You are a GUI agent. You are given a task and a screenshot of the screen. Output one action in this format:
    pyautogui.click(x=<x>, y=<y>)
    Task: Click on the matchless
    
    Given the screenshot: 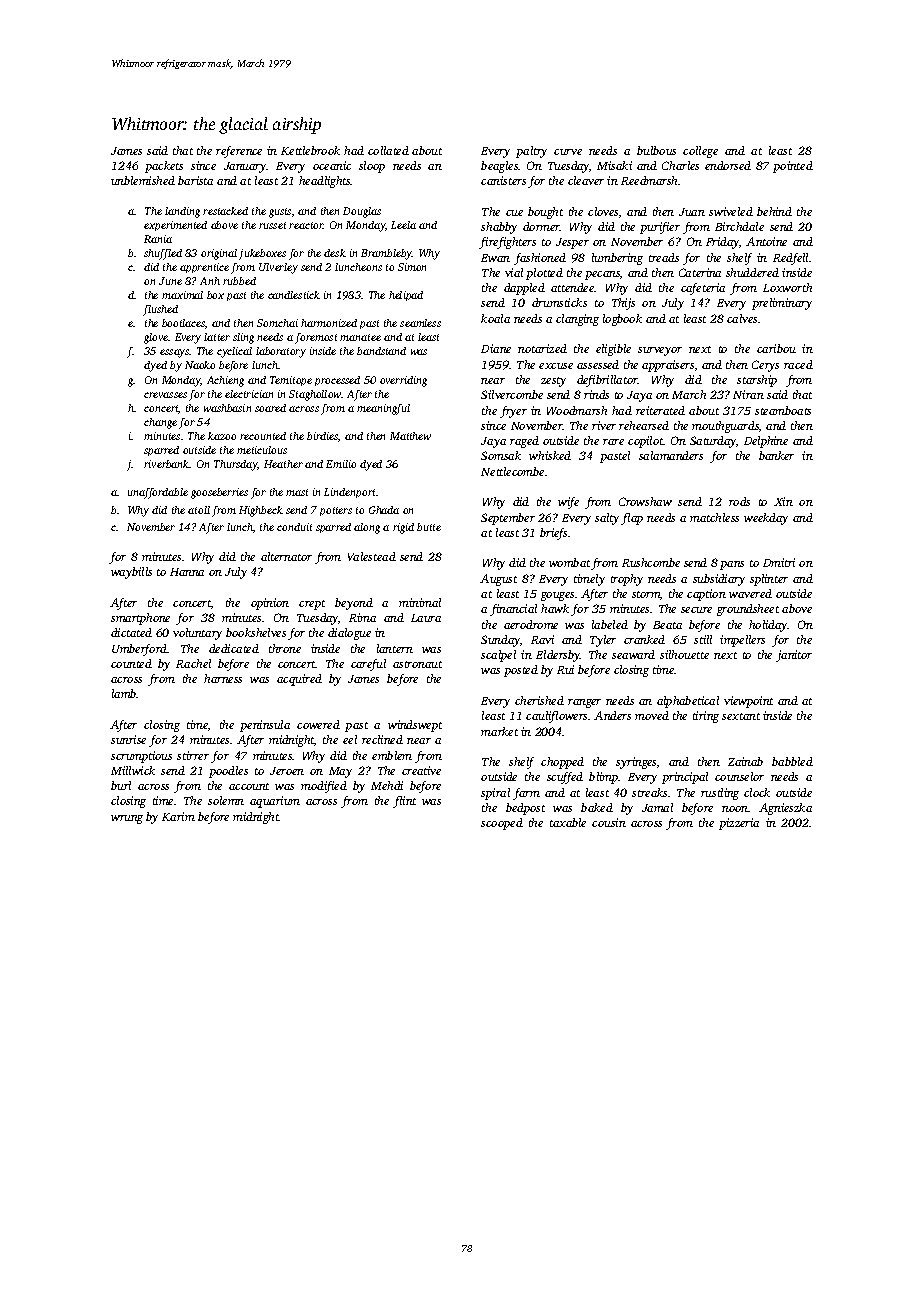 What is the action you would take?
    pyautogui.click(x=714, y=517)
